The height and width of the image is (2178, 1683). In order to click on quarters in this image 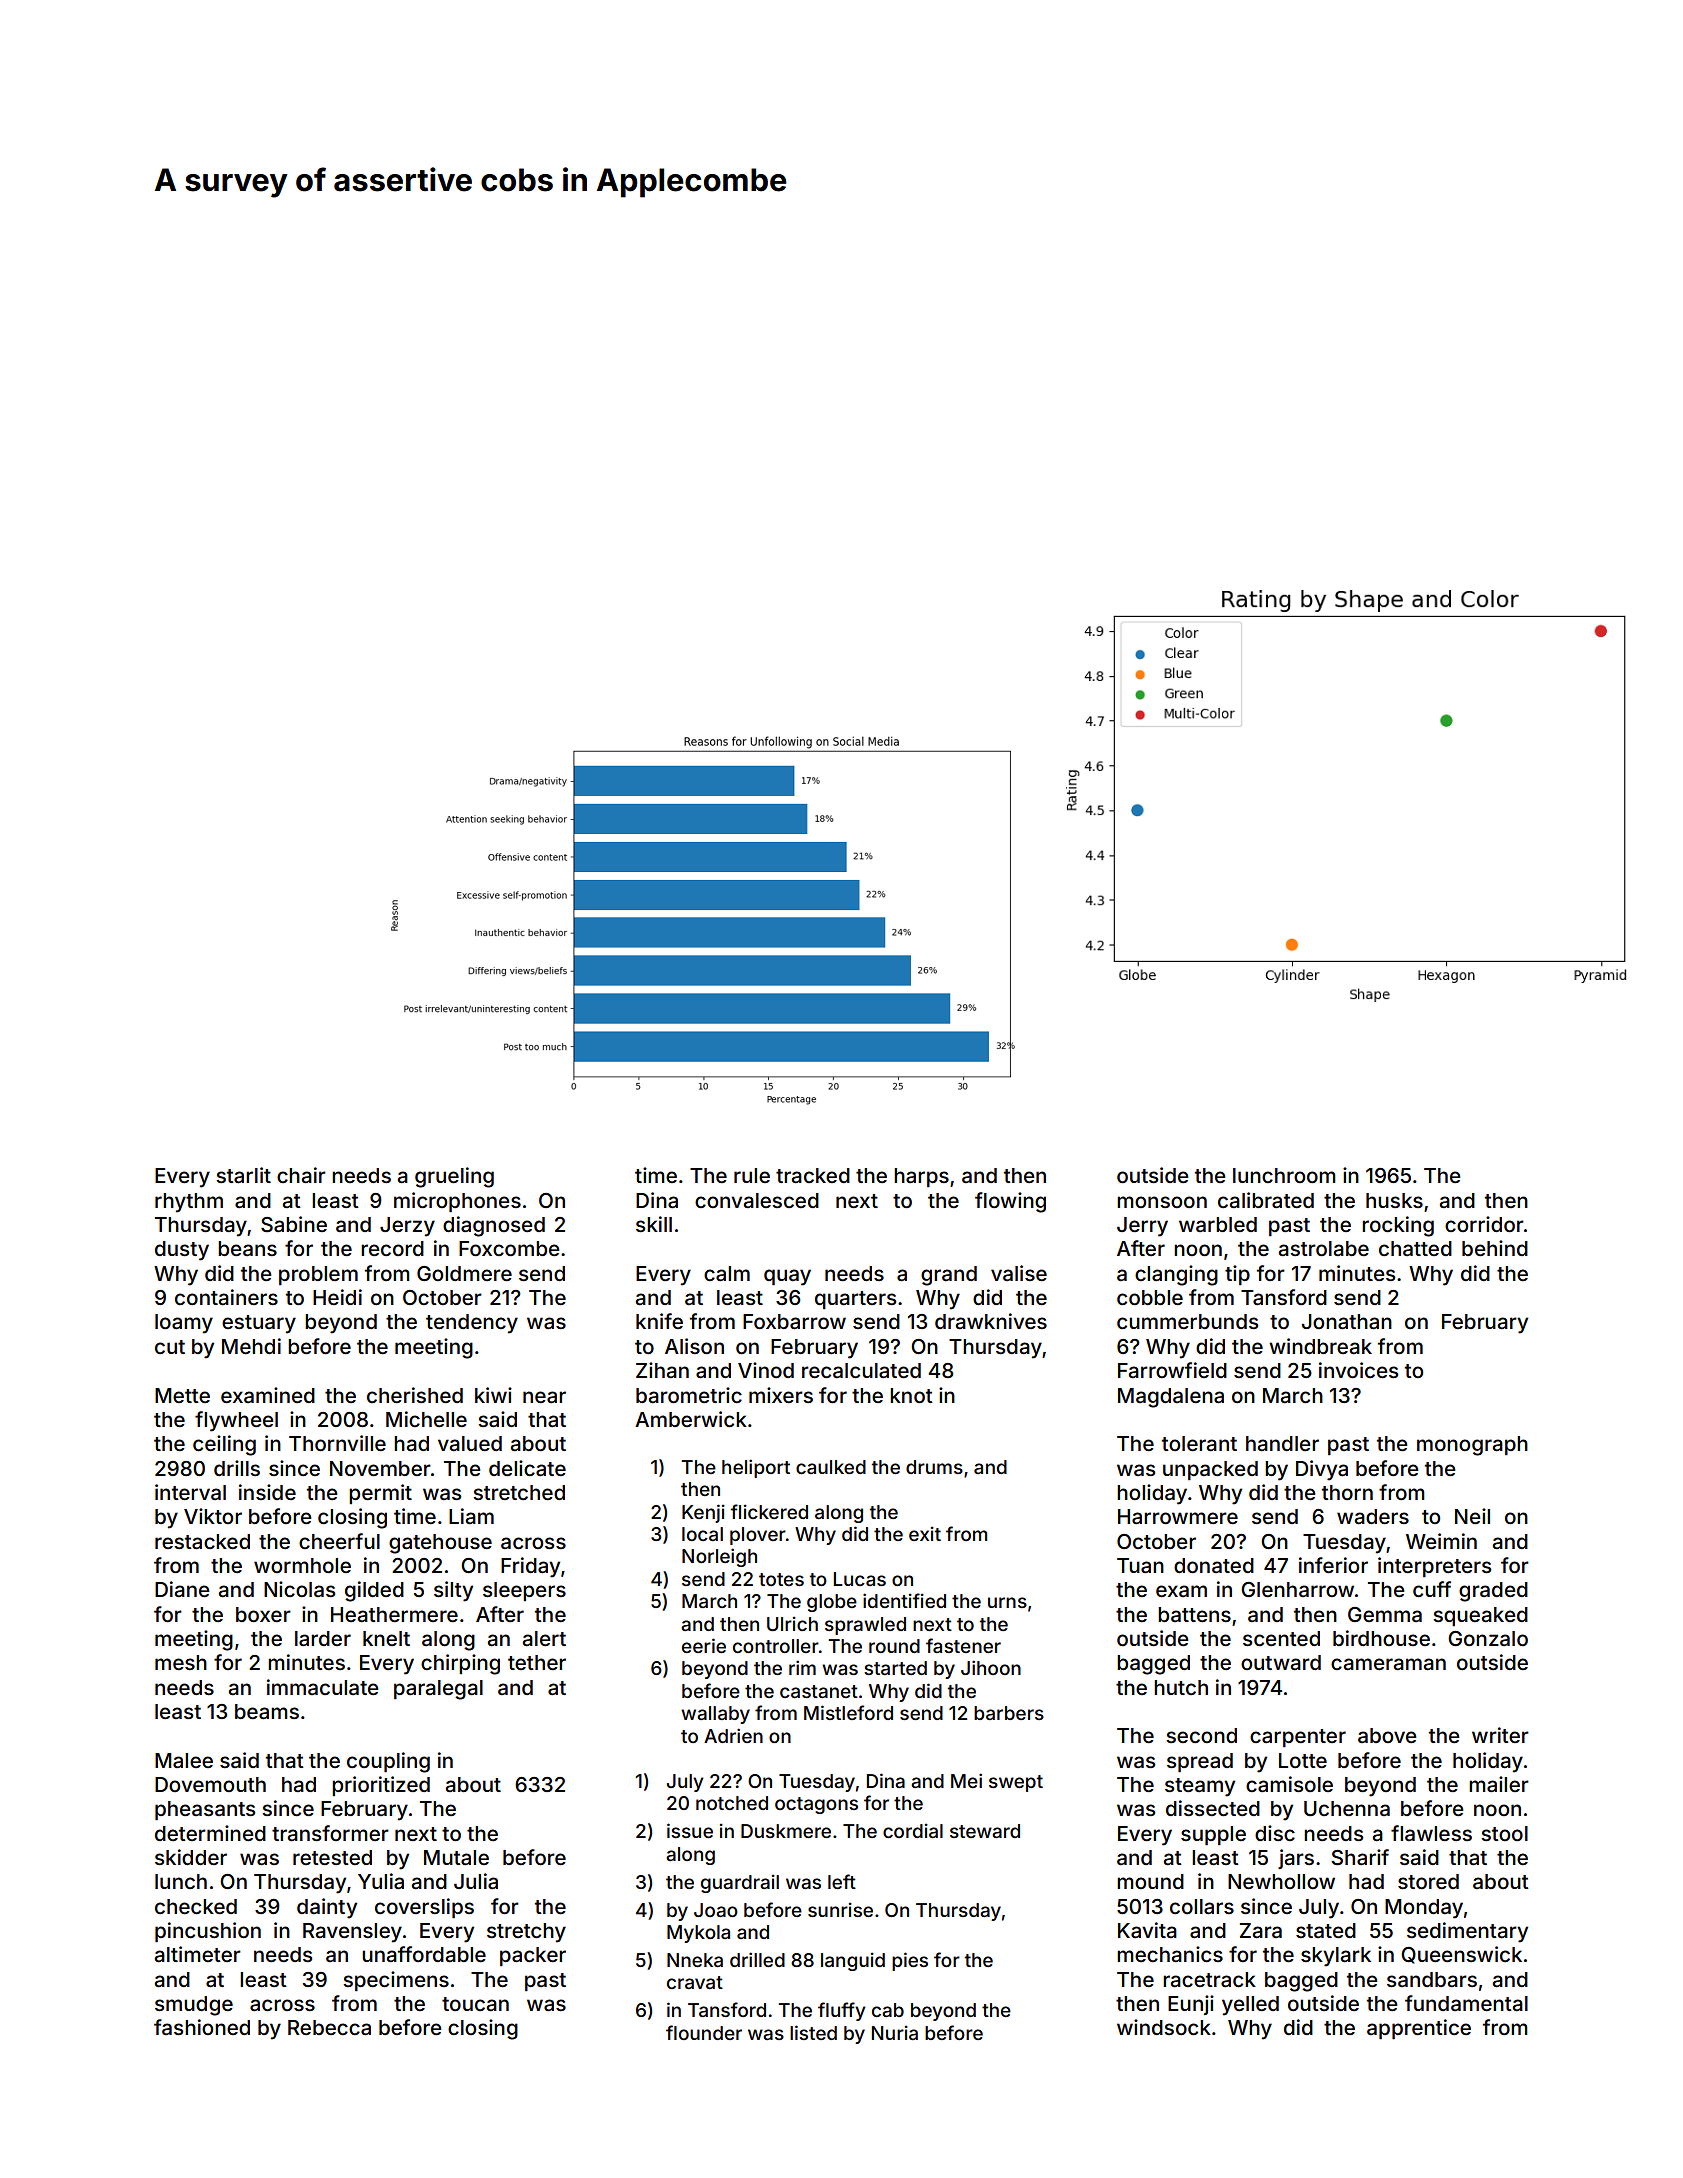, I will do `click(855, 1300)`.
